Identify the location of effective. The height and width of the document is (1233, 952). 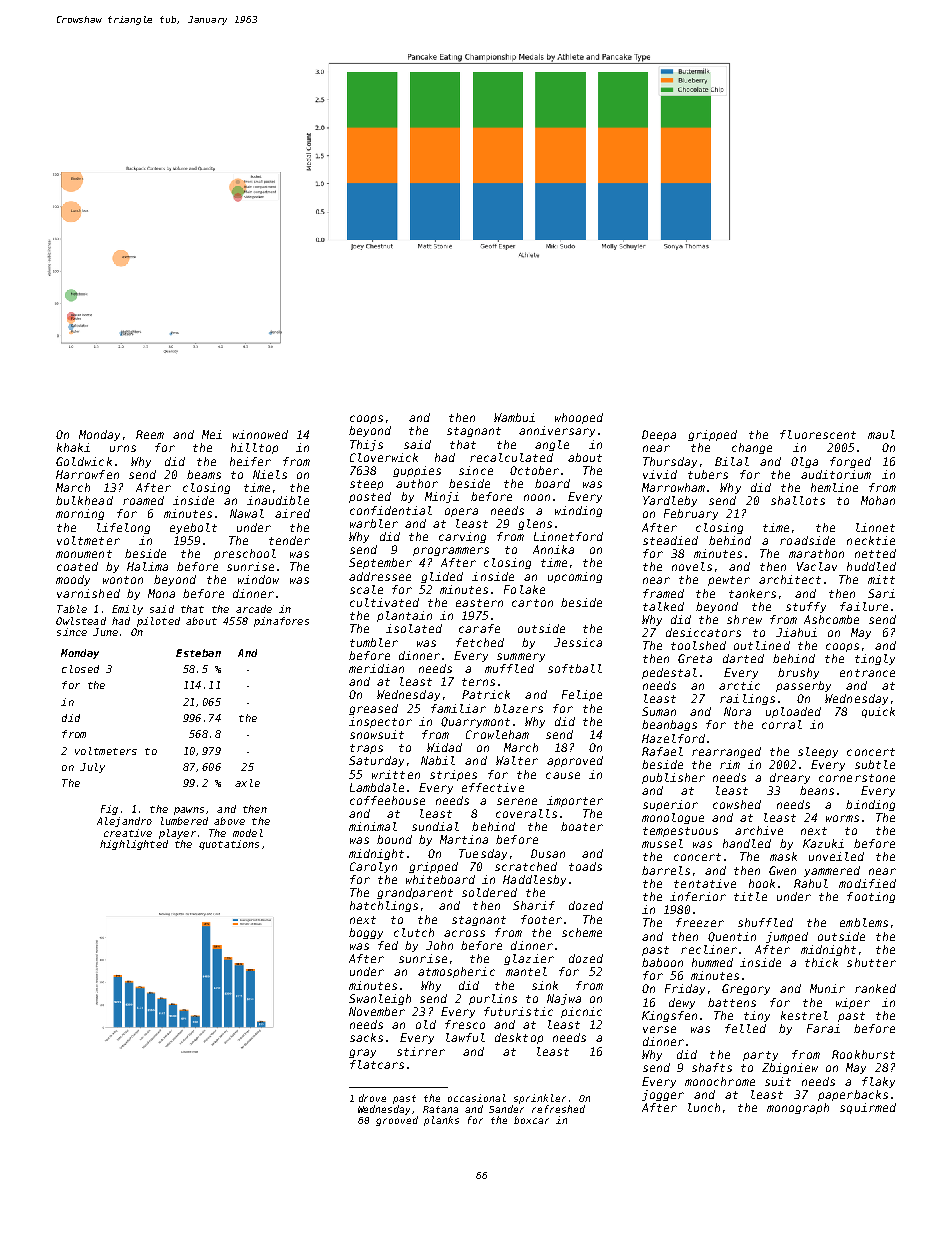
(493, 787).
